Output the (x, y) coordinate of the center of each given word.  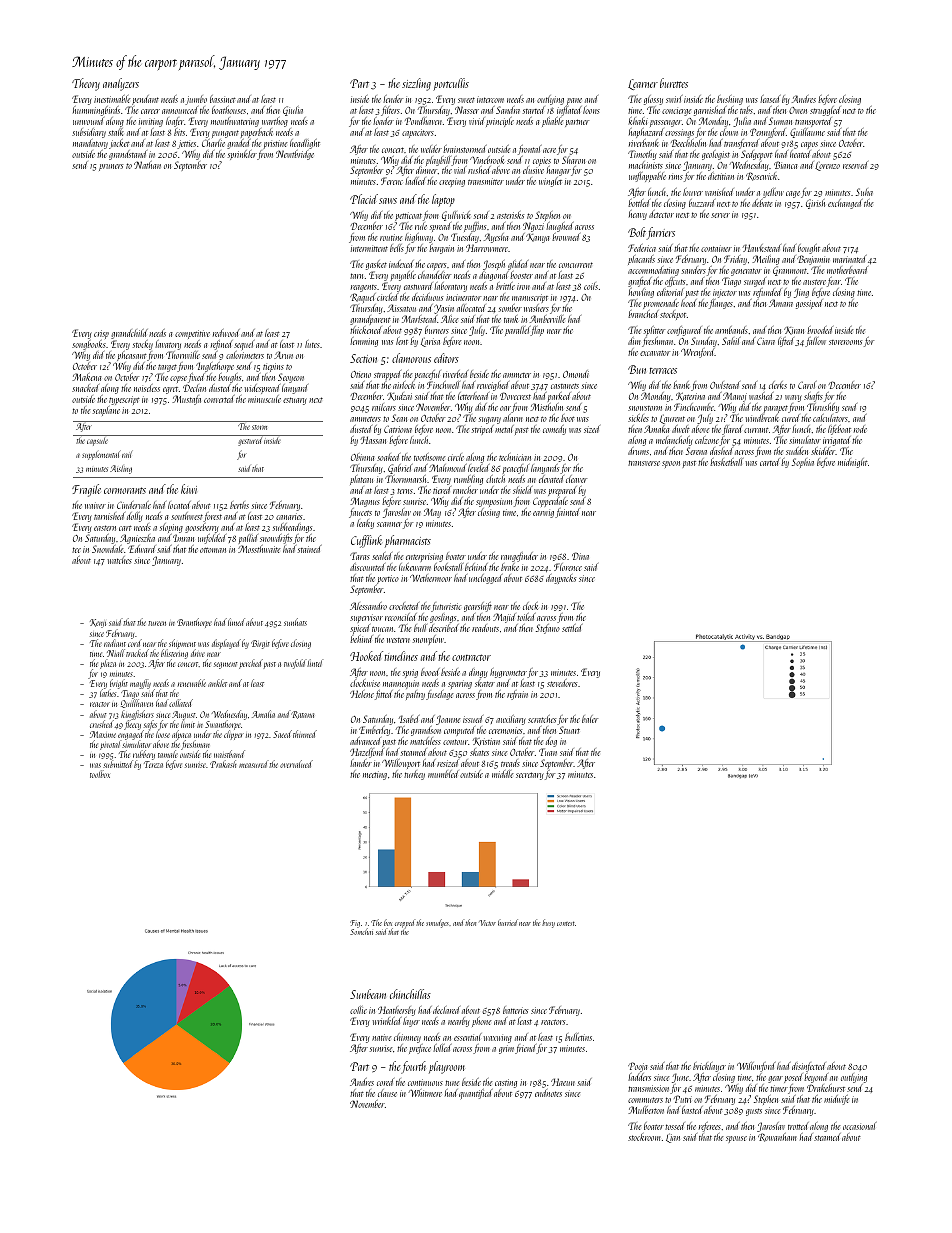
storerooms (845, 342)
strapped (387, 376)
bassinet (223, 99)
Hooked (366, 656)
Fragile (86, 490)
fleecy (132, 725)
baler (590, 719)
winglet (550, 182)
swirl (674, 99)
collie (358, 1010)
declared (446, 1010)
